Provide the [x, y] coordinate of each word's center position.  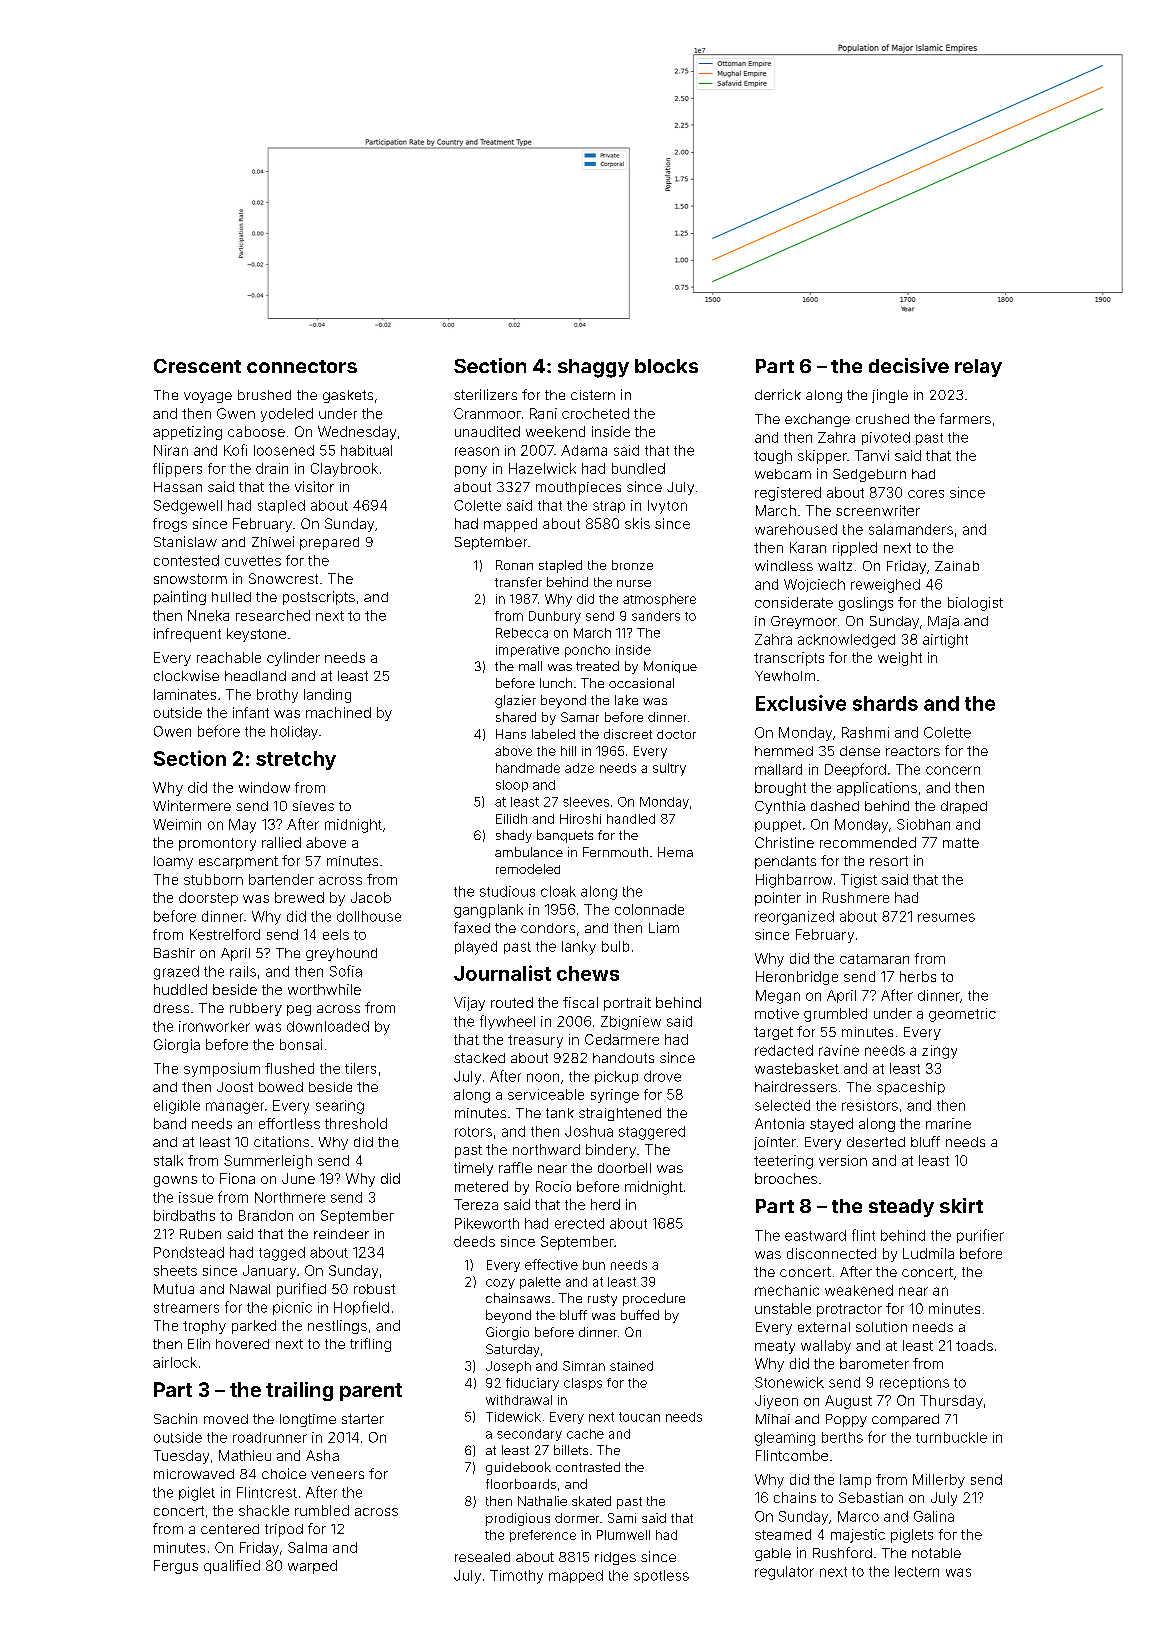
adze [579, 768]
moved [226, 1419]
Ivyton [667, 507]
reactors [913, 751]
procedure [654, 1299]
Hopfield [361, 1308]
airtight [945, 641]
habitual [366, 450]
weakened [859, 1290]
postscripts [319, 598]
